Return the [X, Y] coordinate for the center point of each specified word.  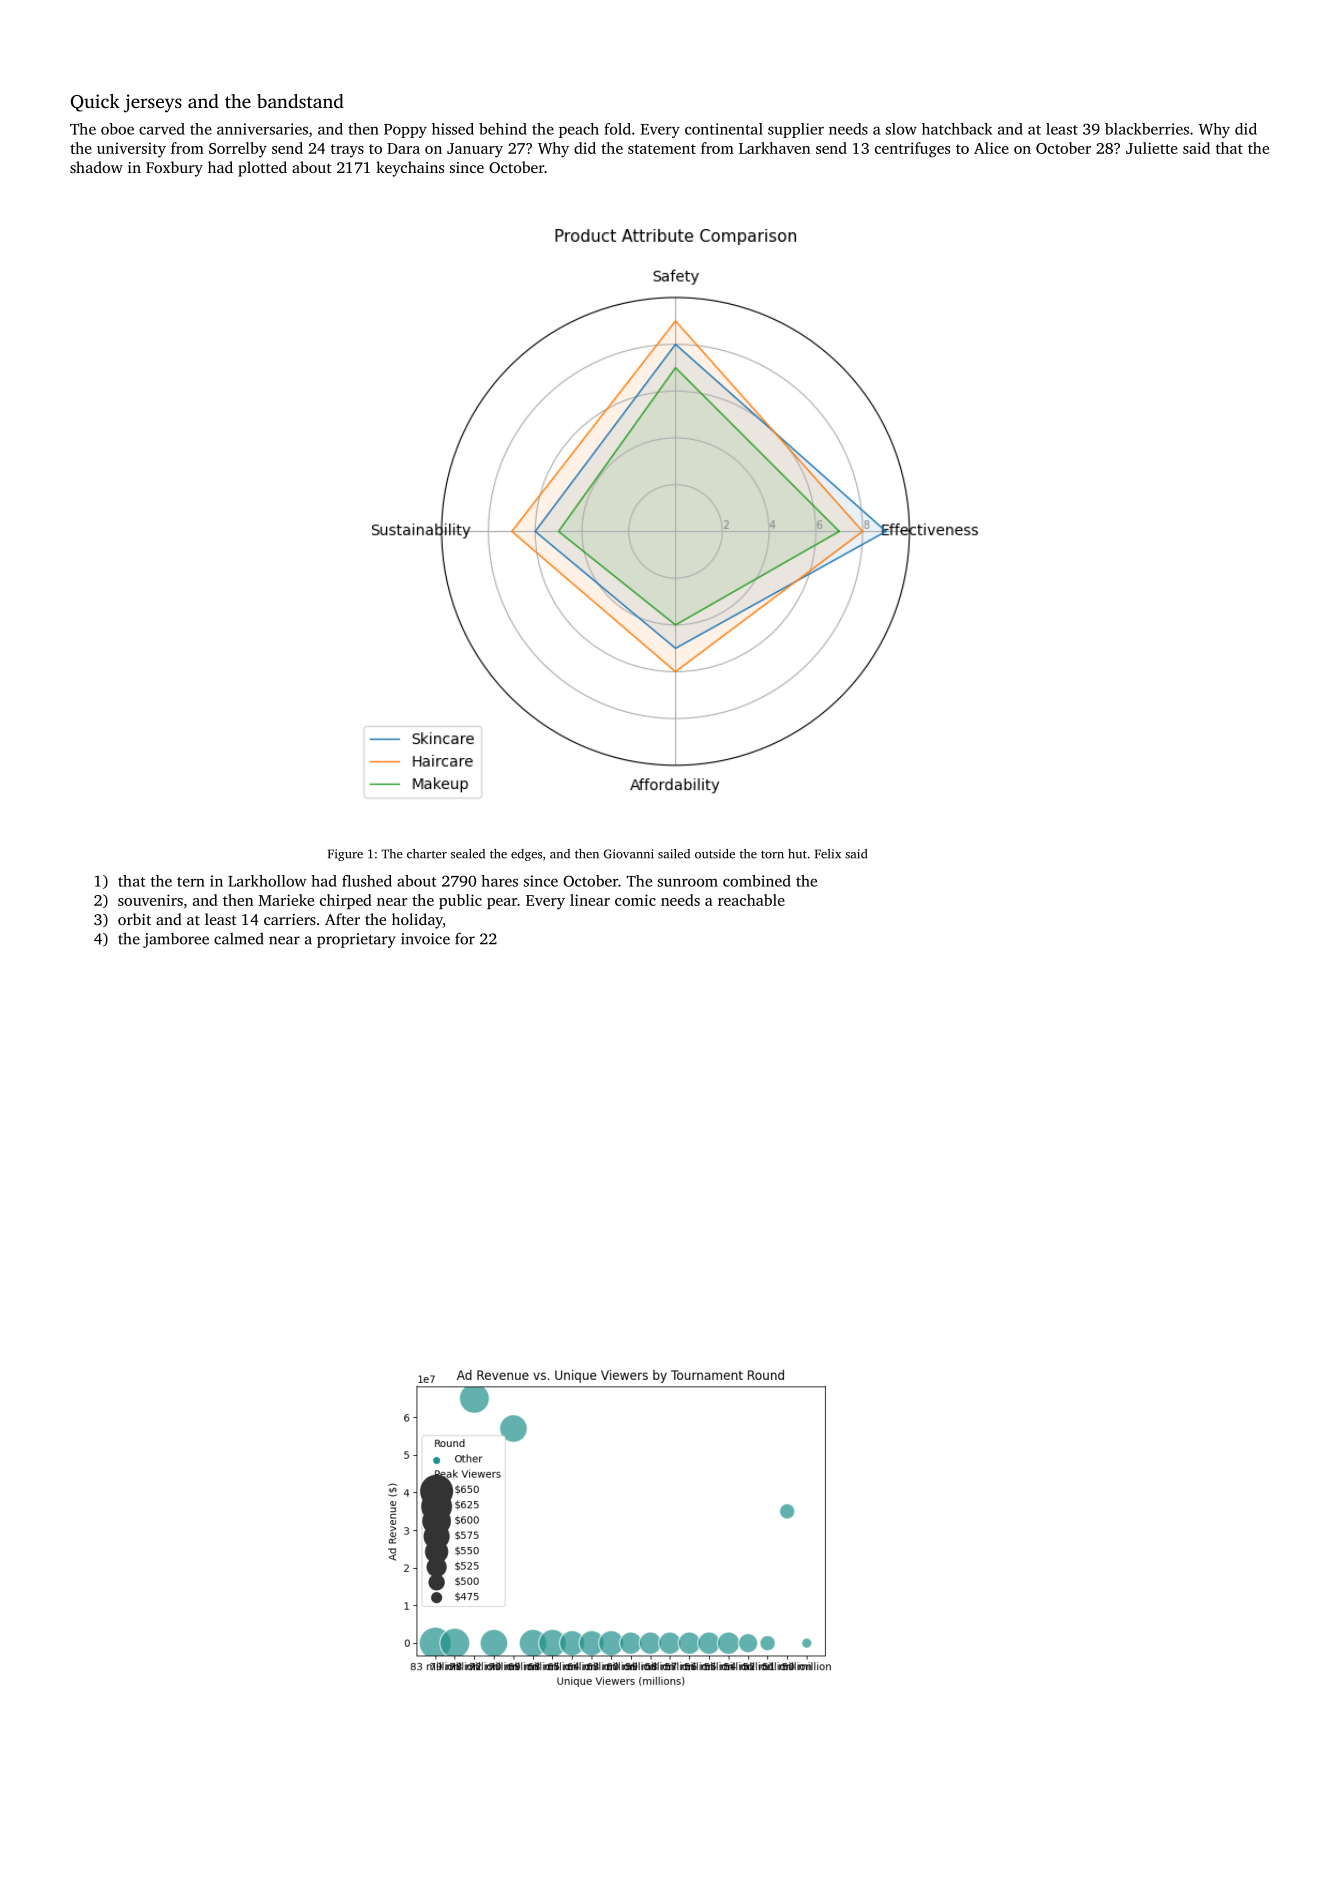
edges [526, 855]
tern [191, 882]
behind [503, 129]
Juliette [1152, 148]
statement [662, 149]
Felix [828, 854]
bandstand [300, 101]
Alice [991, 148]
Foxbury [174, 169]
